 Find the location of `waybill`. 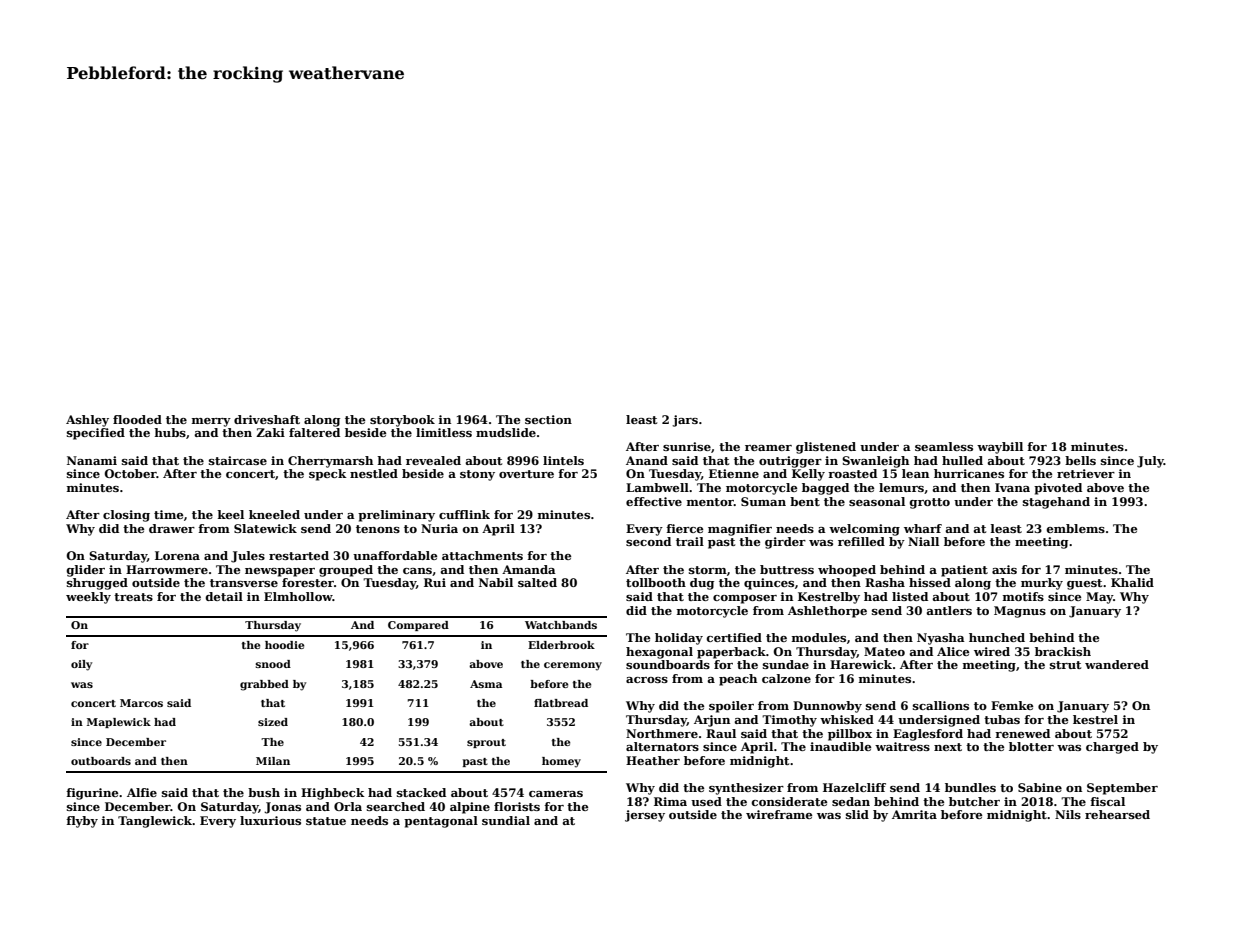

waybill is located at coordinates (1000, 448).
